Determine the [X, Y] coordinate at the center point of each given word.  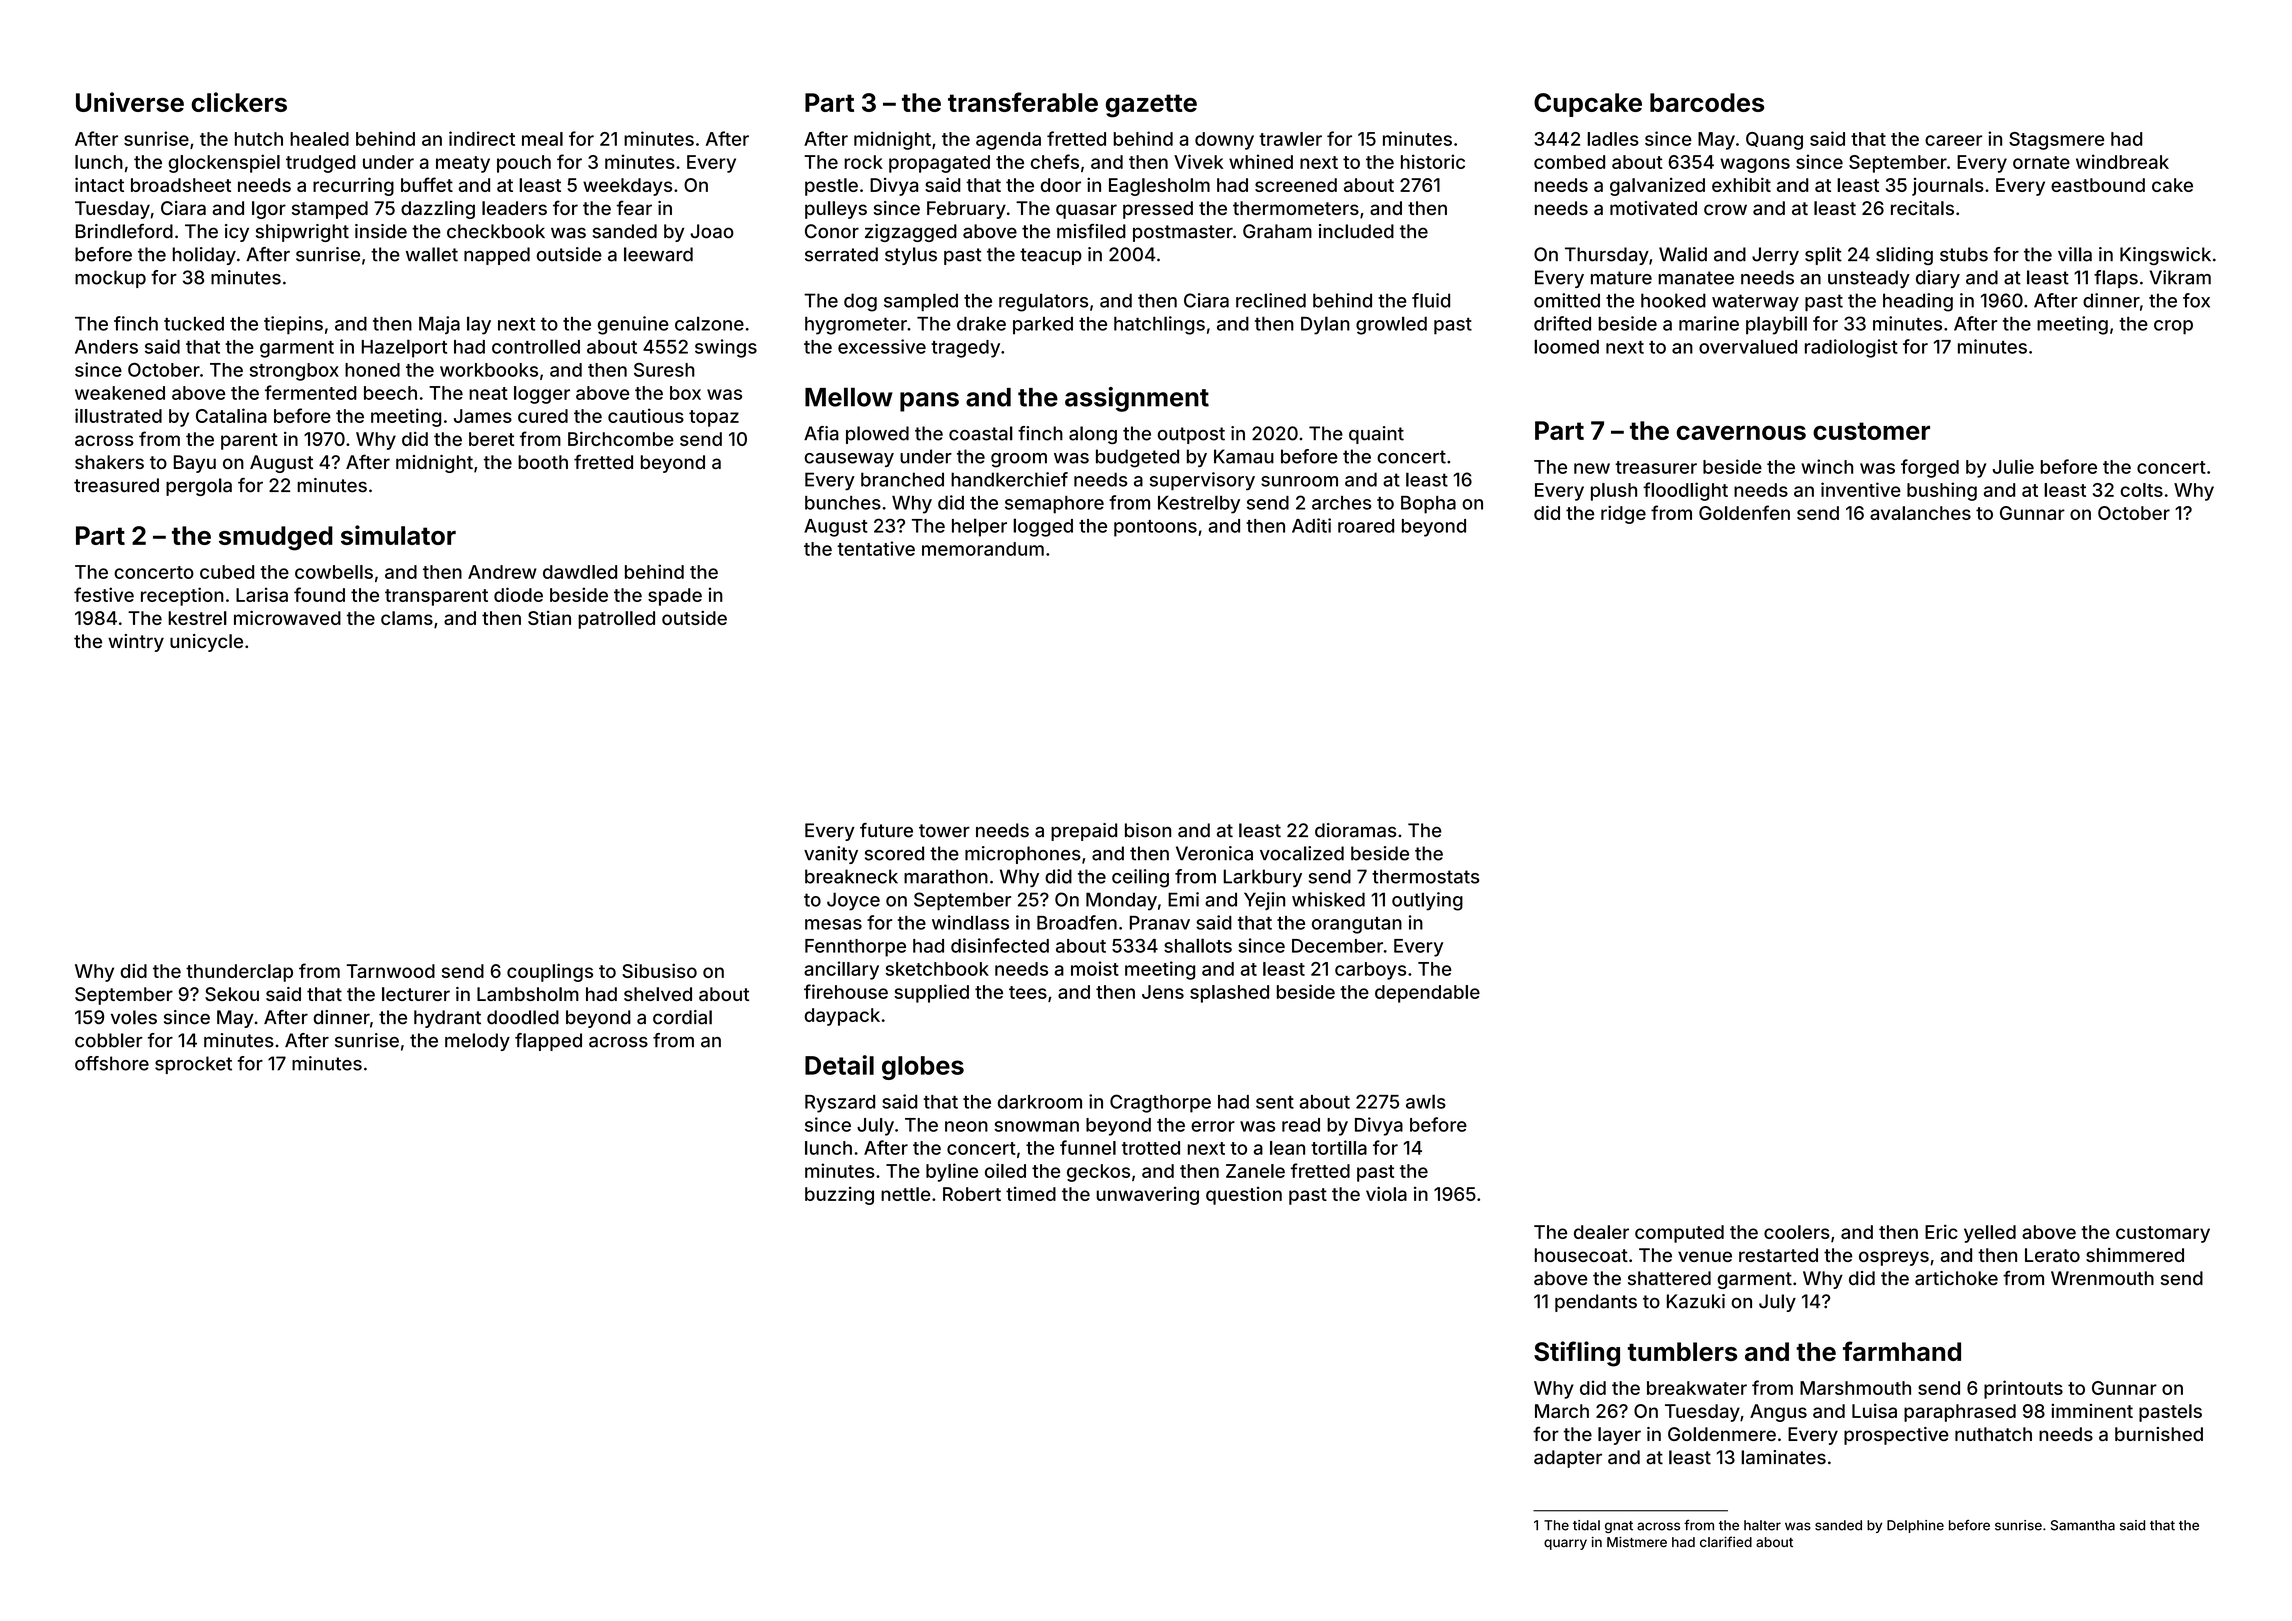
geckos [1098, 1173]
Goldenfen [1744, 512]
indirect [482, 138]
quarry [1565, 1544]
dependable [1427, 994]
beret [491, 439]
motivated [1653, 208]
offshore [112, 1063]
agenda [1008, 141]
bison [1148, 830]
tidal [1586, 1525]
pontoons [1155, 528]
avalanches [1920, 513]
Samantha [2083, 1525]
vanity [831, 855]
